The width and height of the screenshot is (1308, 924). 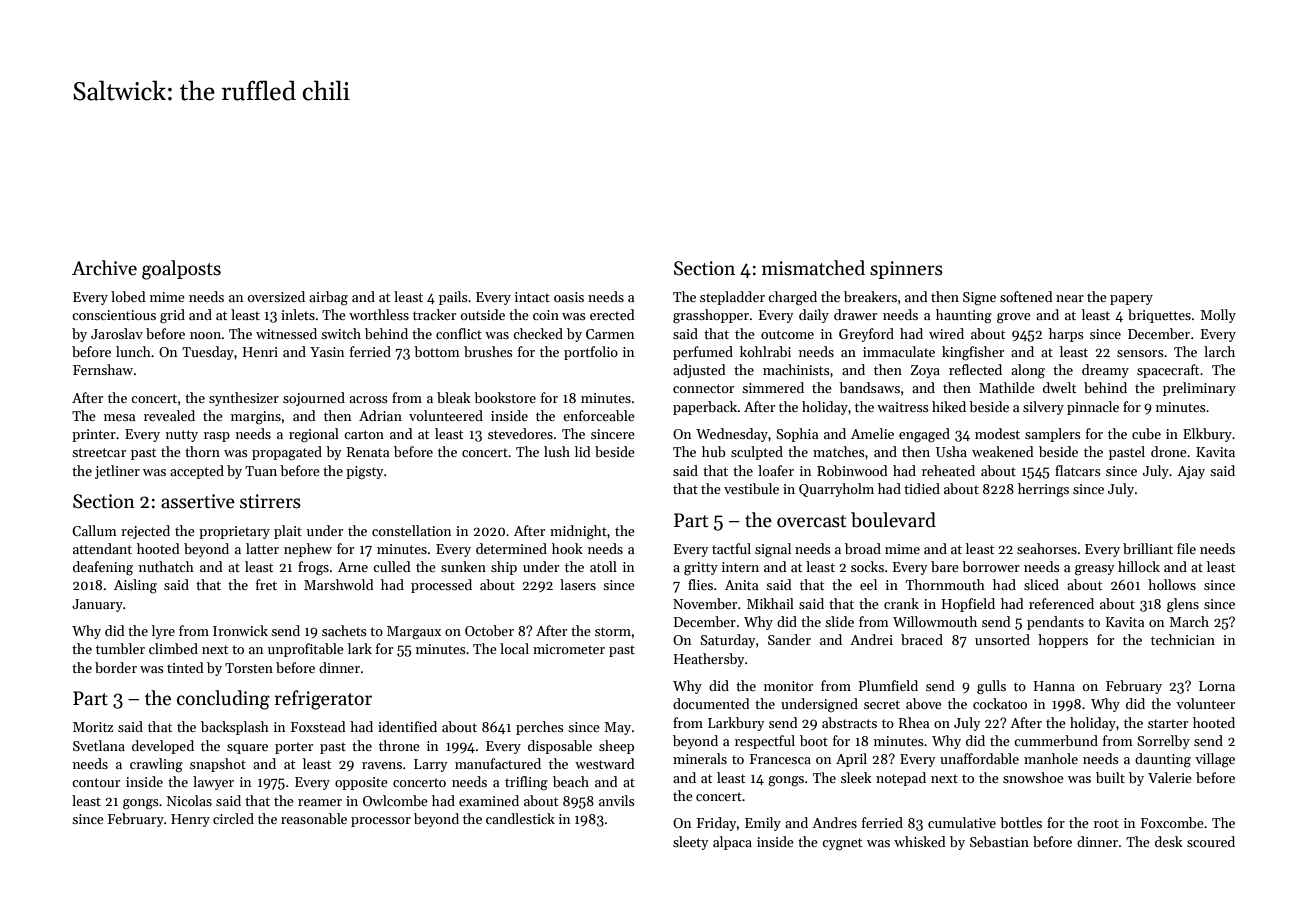 What do you see at coordinates (313, 568) in the screenshot?
I see `frogs` at bounding box center [313, 568].
